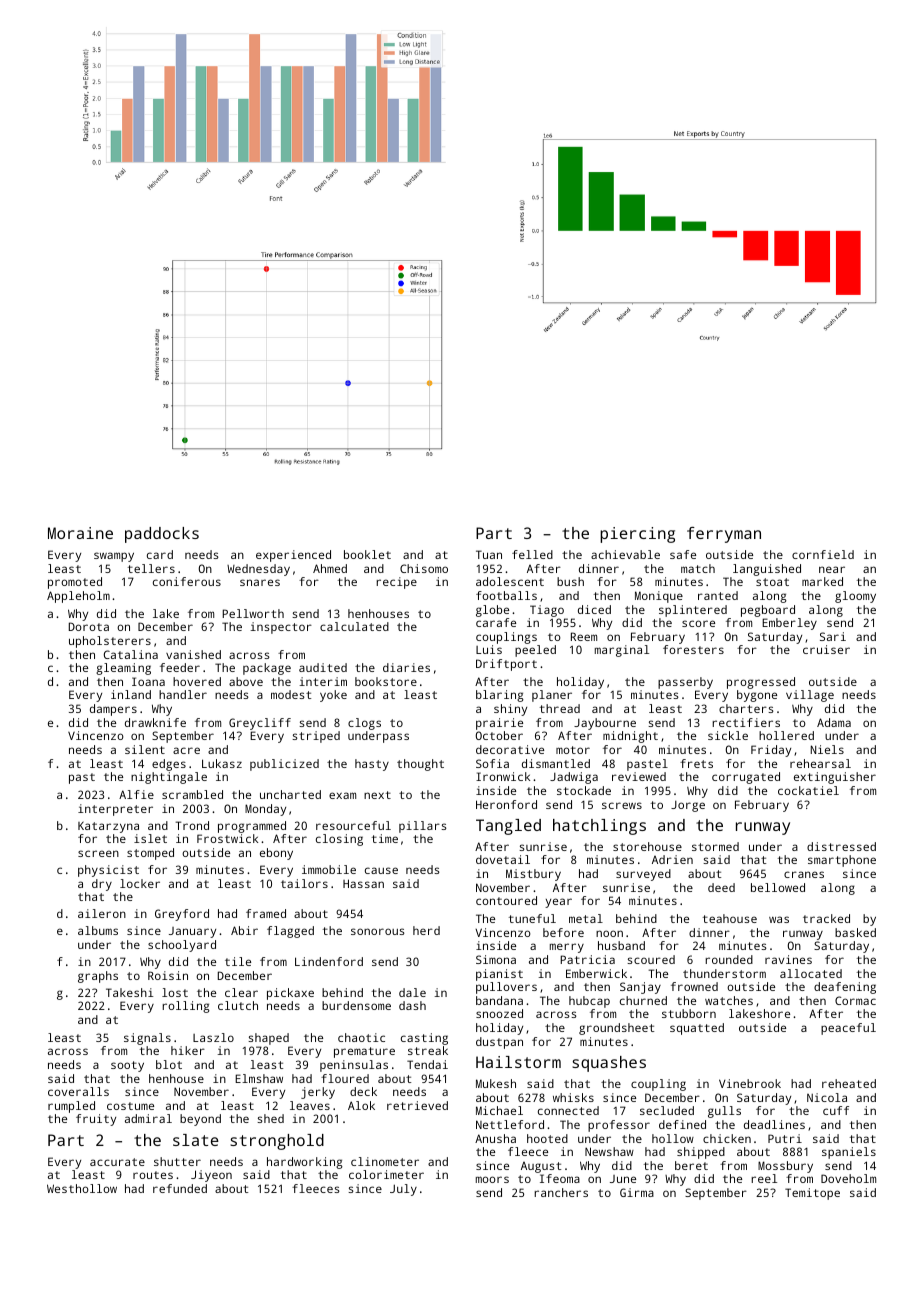  I want to click on peaceful, so click(848, 1029).
